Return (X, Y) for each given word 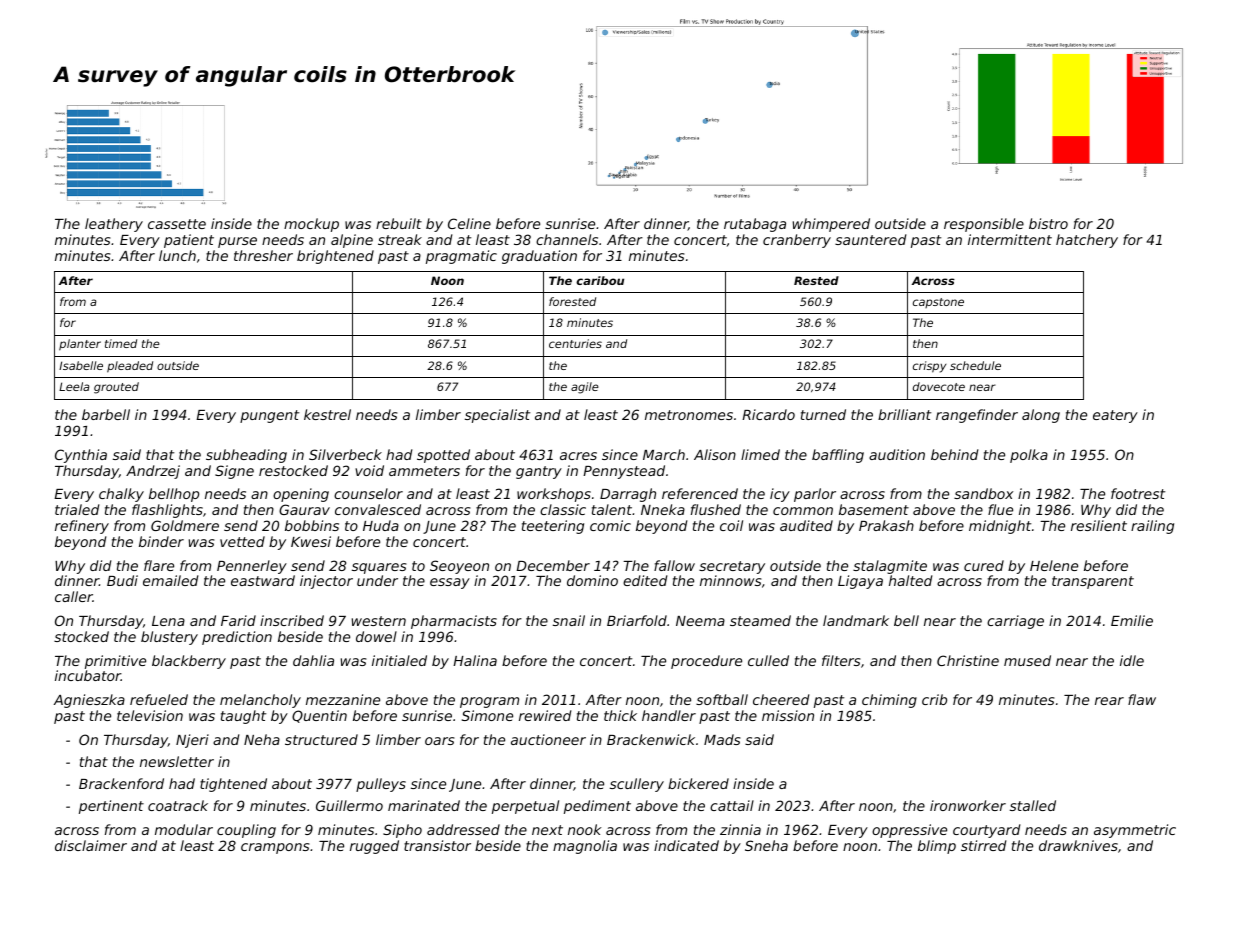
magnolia (585, 847)
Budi (122, 580)
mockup (311, 225)
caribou (600, 280)
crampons (275, 848)
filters (841, 660)
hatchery (1087, 241)
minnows (730, 580)
